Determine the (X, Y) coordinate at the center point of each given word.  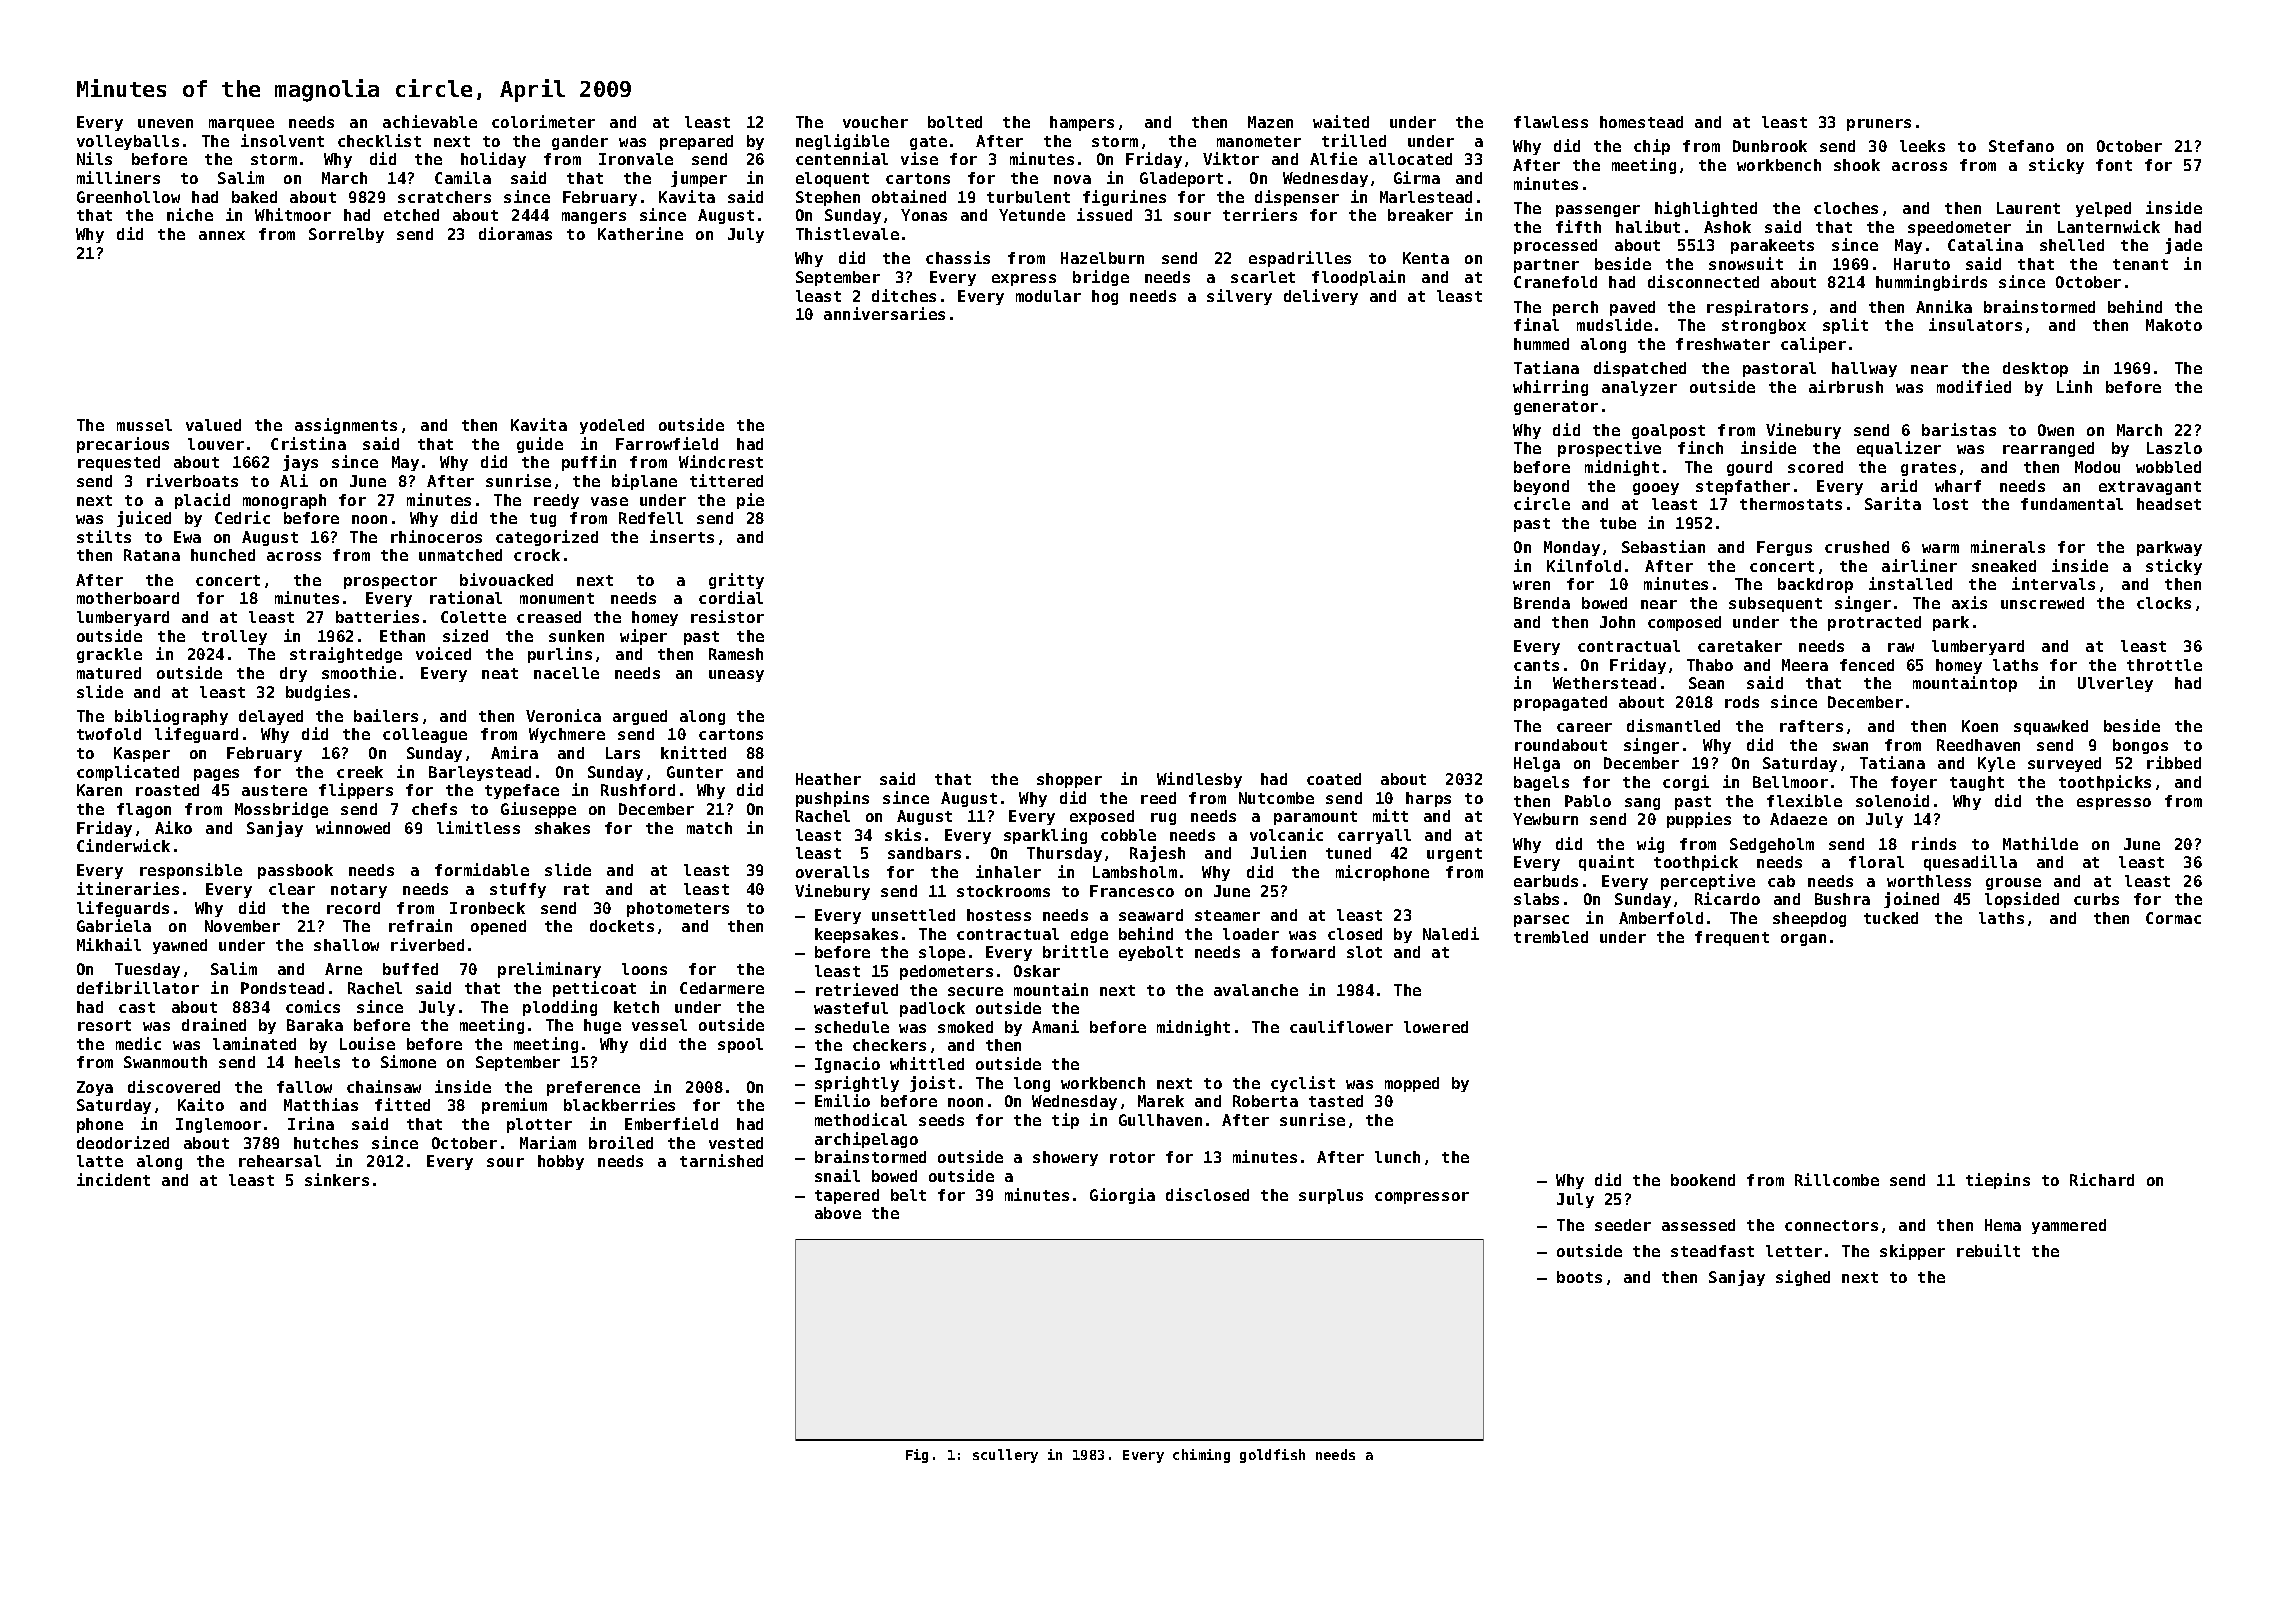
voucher (875, 122)
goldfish (1272, 1456)
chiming (1201, 1456)
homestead (1641, 122)
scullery (1005, 1456)
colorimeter (543, 121)
